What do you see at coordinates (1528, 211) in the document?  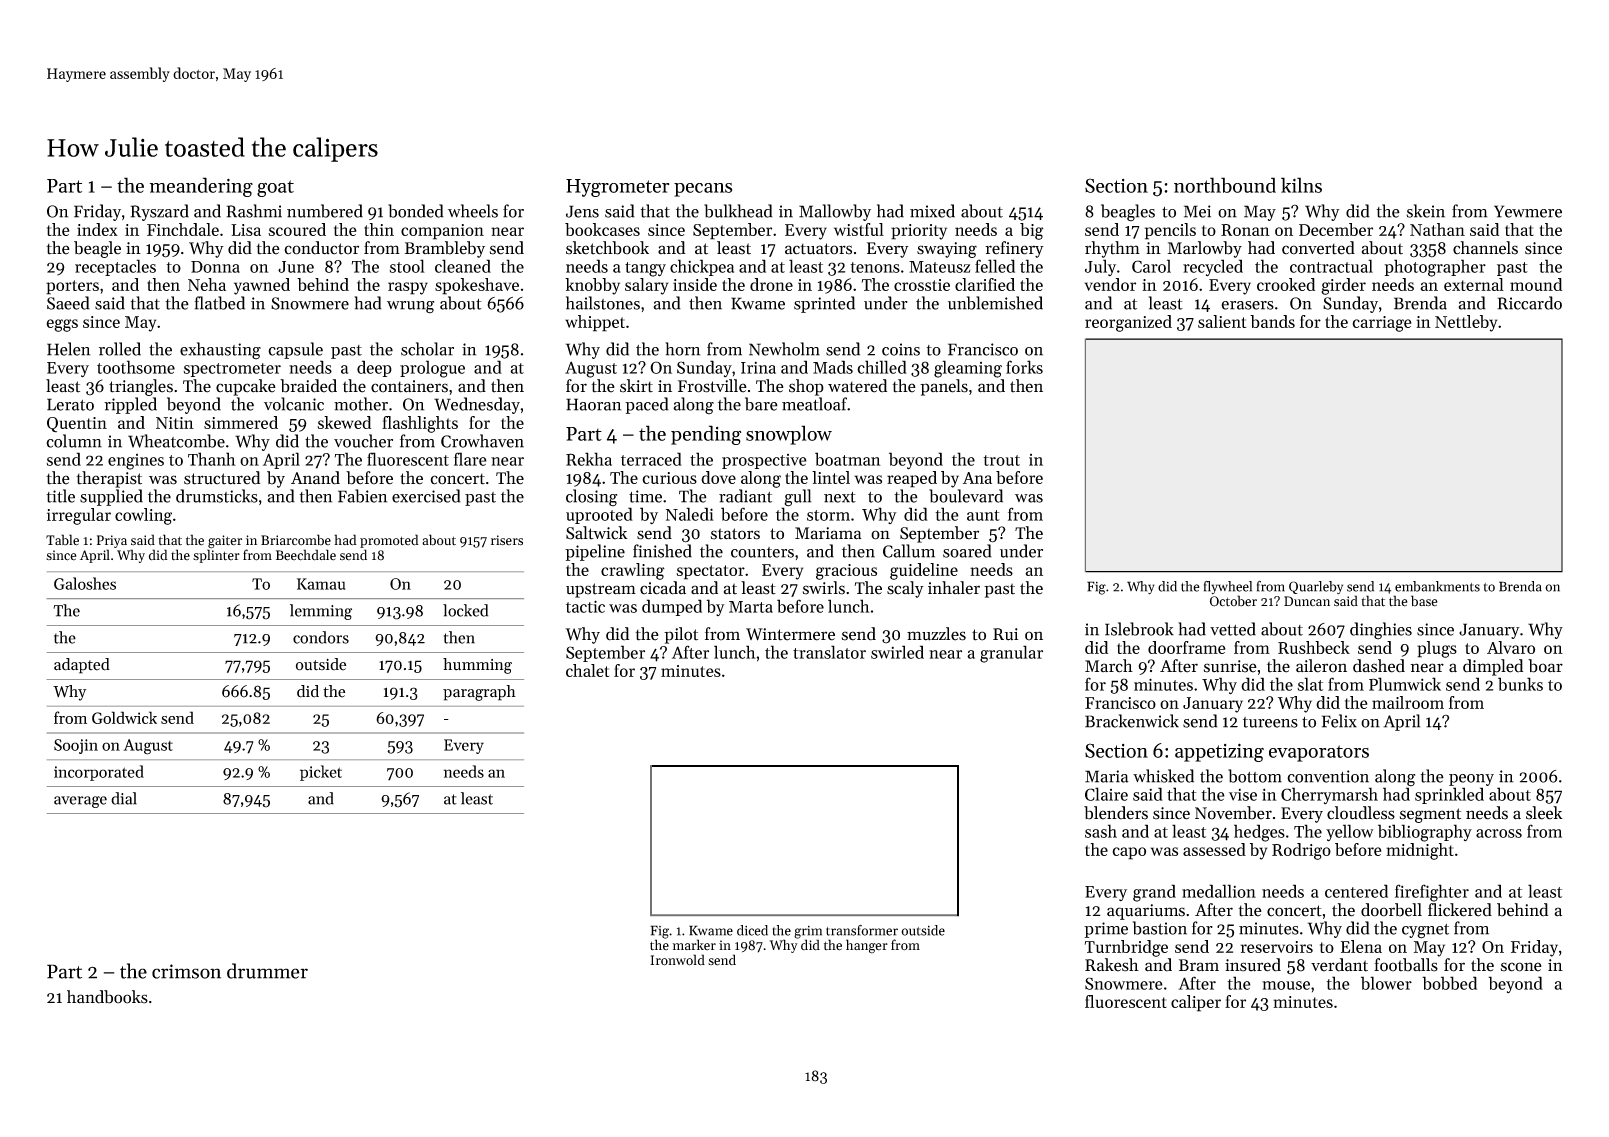 I see `Yewmere` at bounding box center [1528, 211].
